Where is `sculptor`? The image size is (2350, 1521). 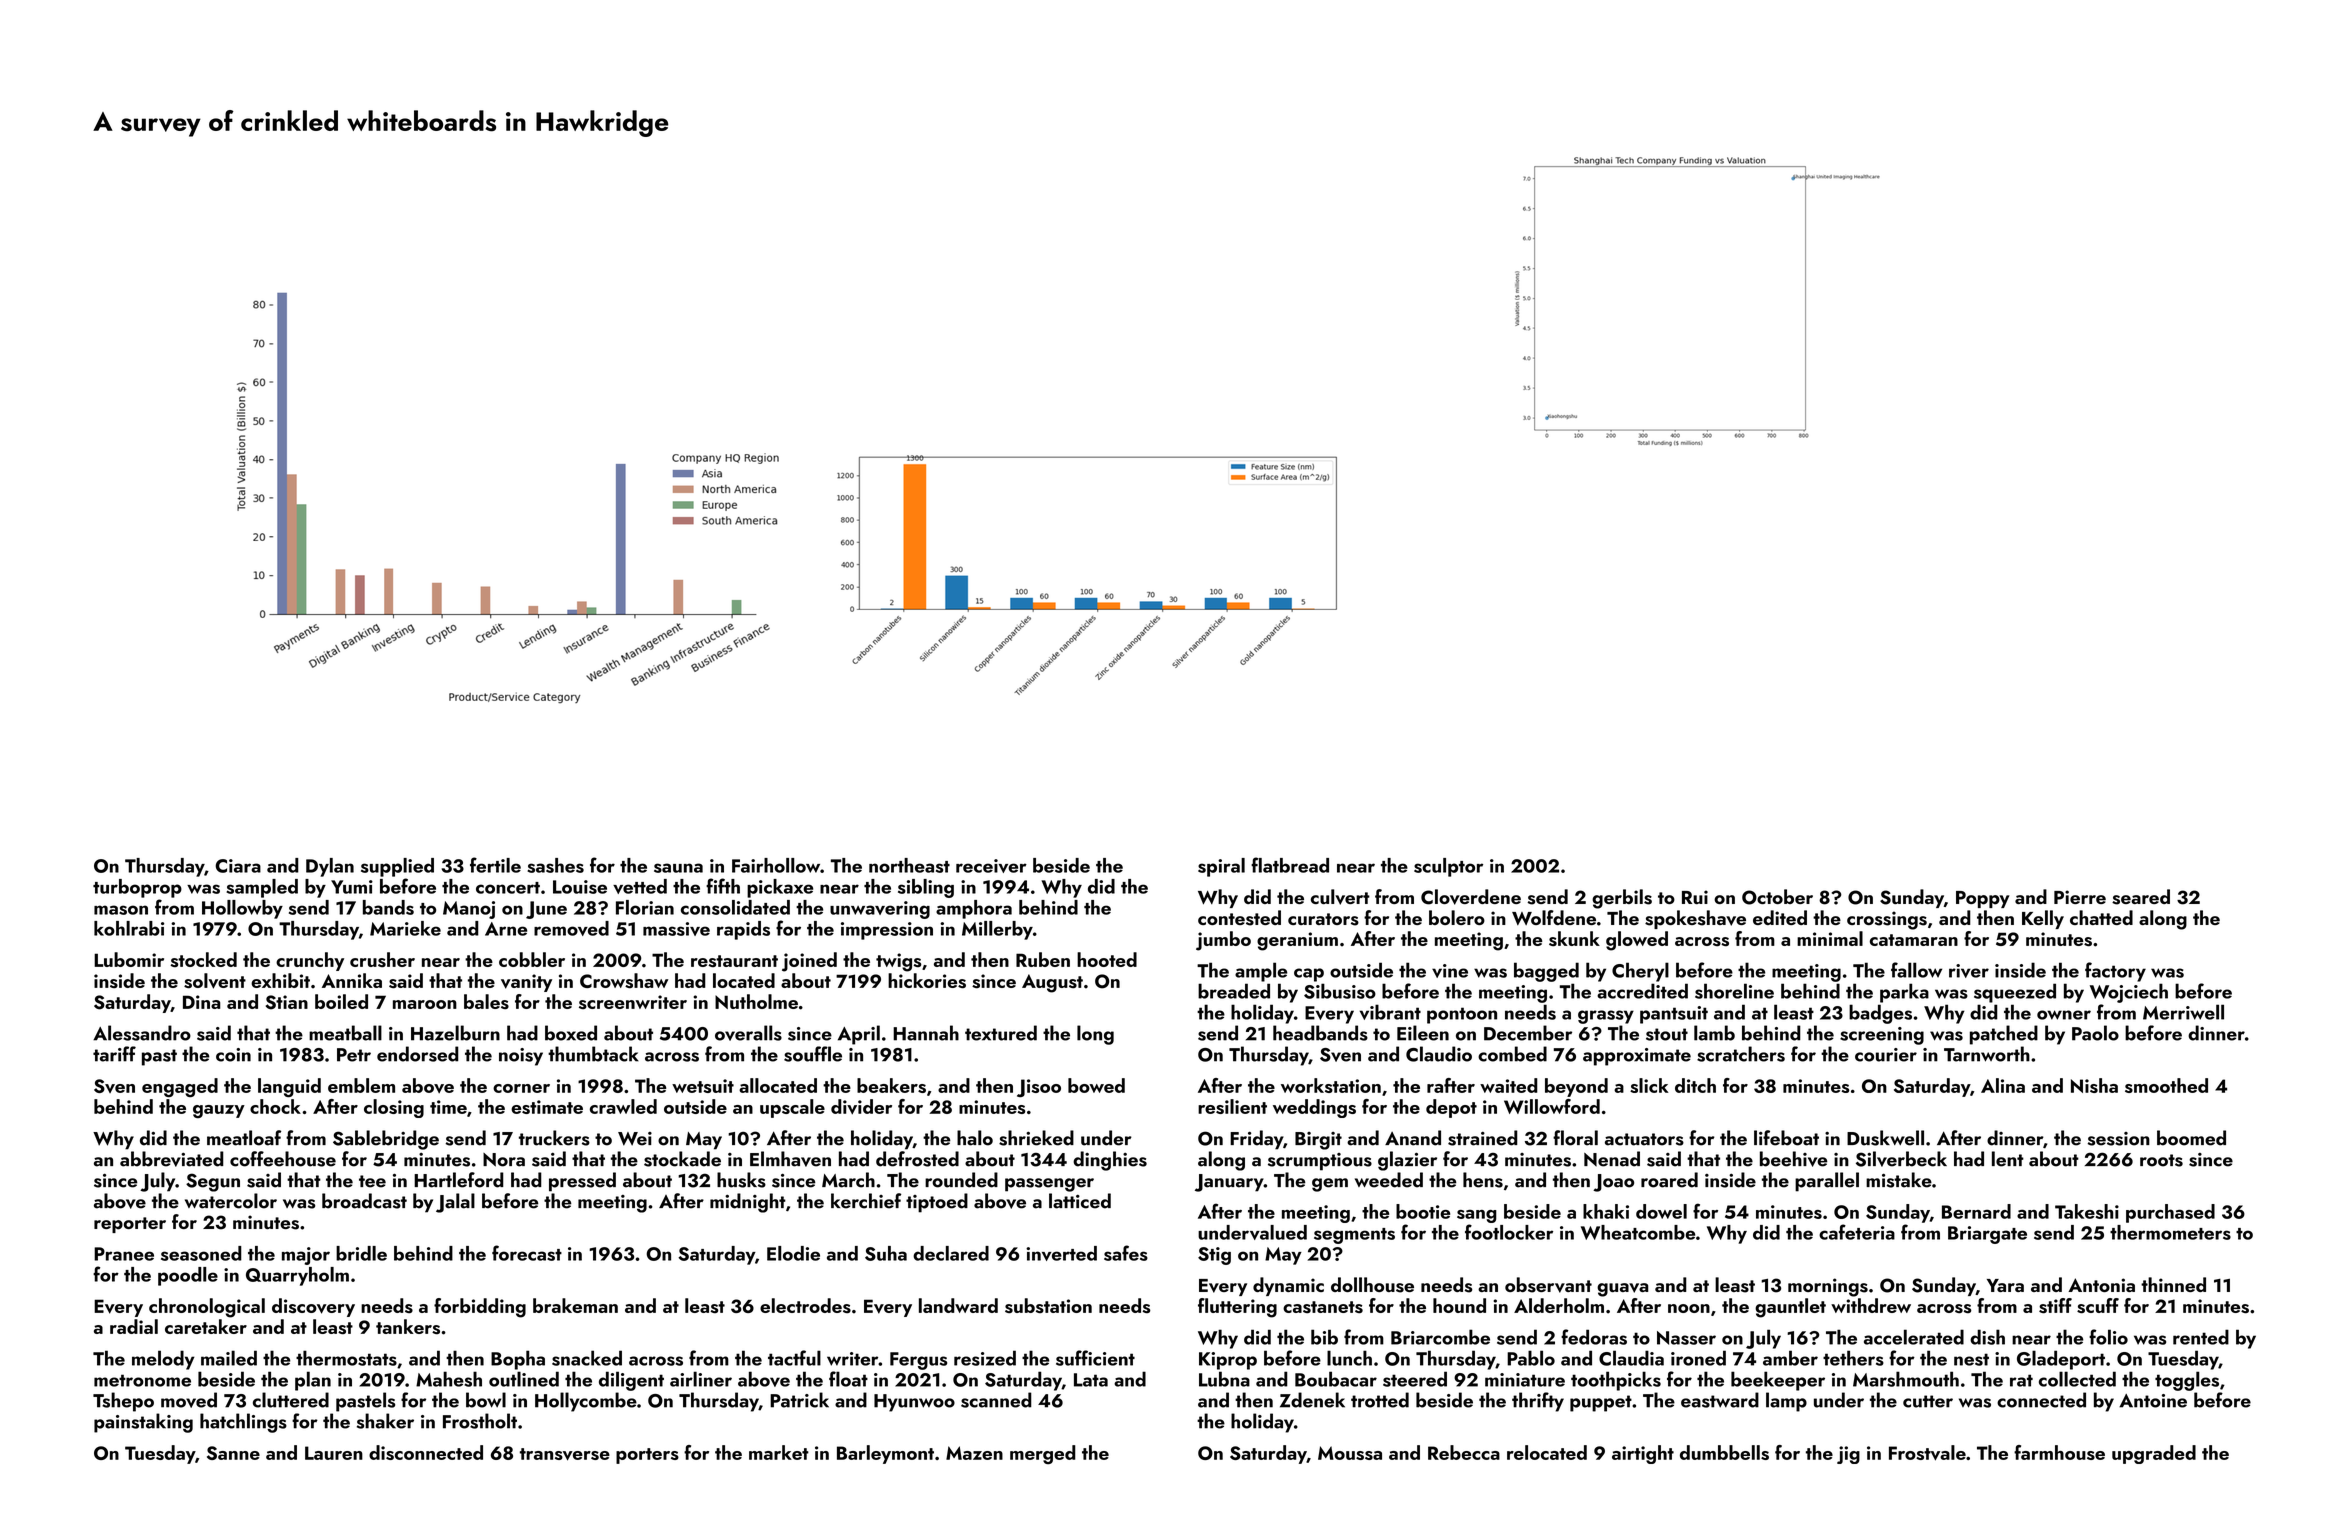 sculptor is located at coordinates (1448, 867).
